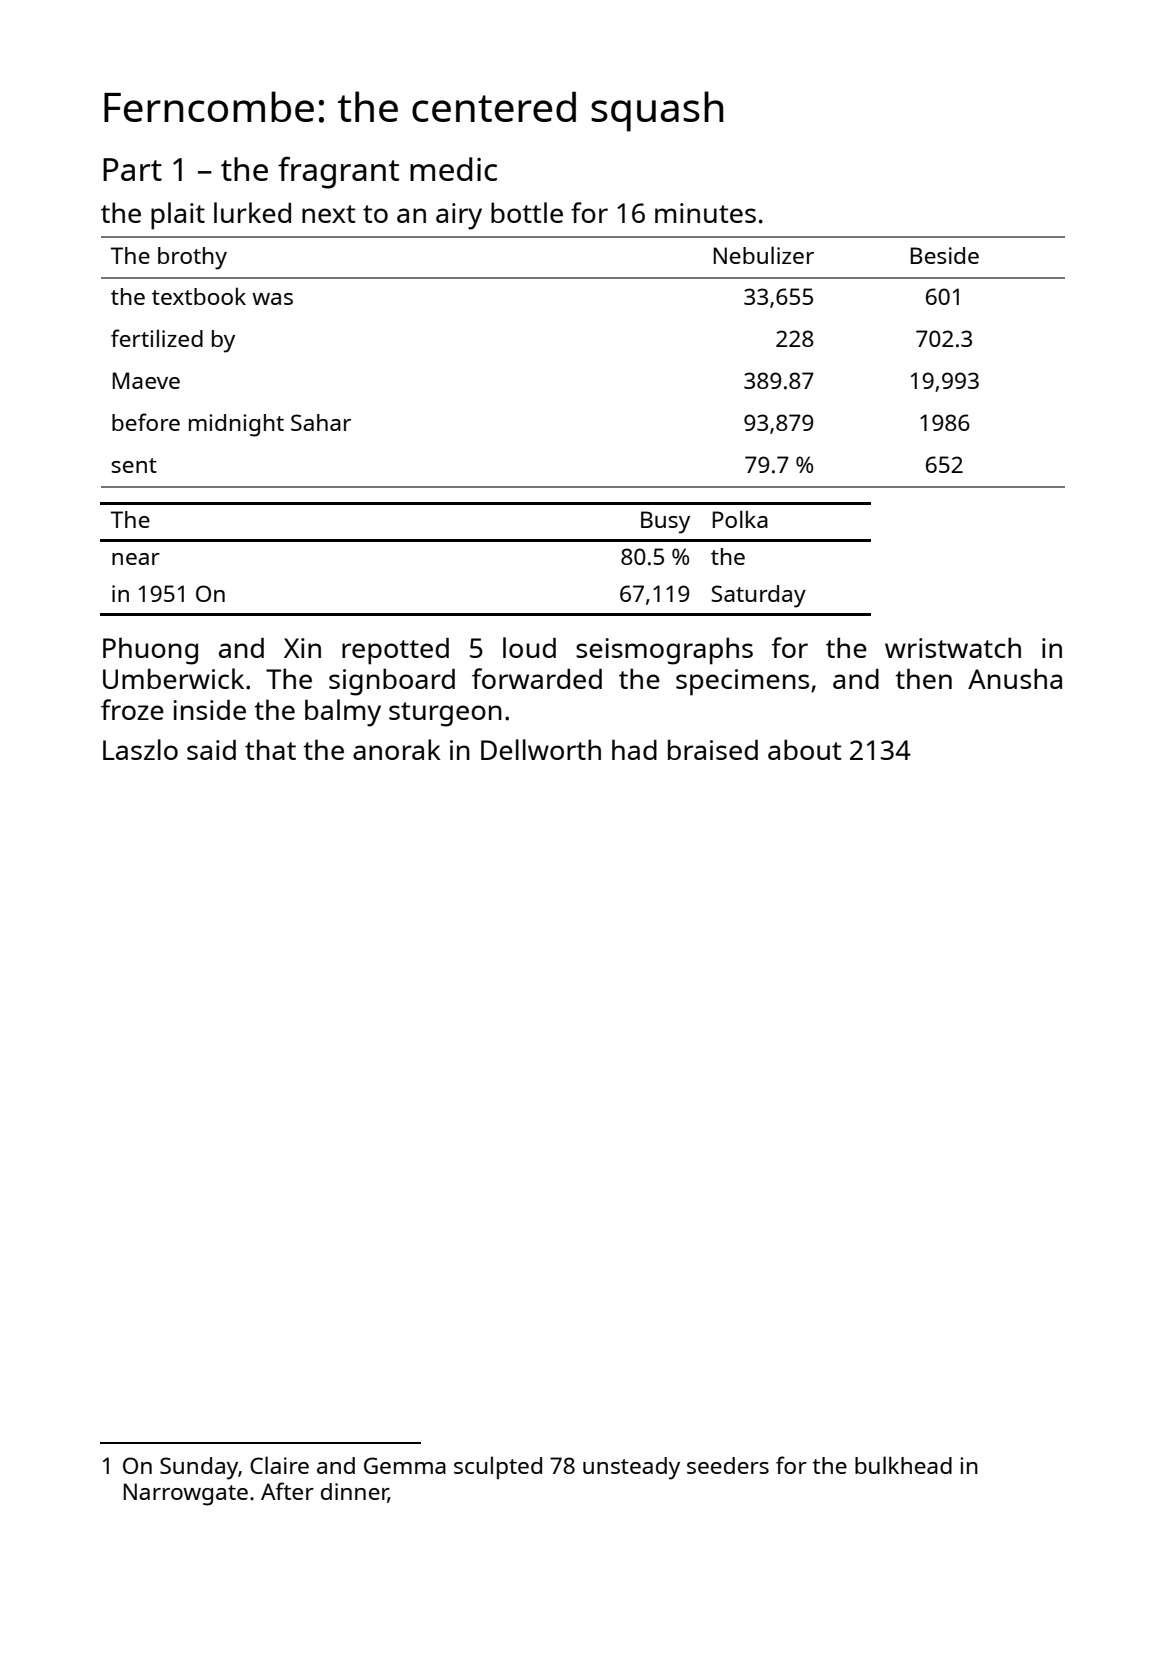 This screenshot has width=1165, height=1654. I want to click on said, so click(211, 750).
